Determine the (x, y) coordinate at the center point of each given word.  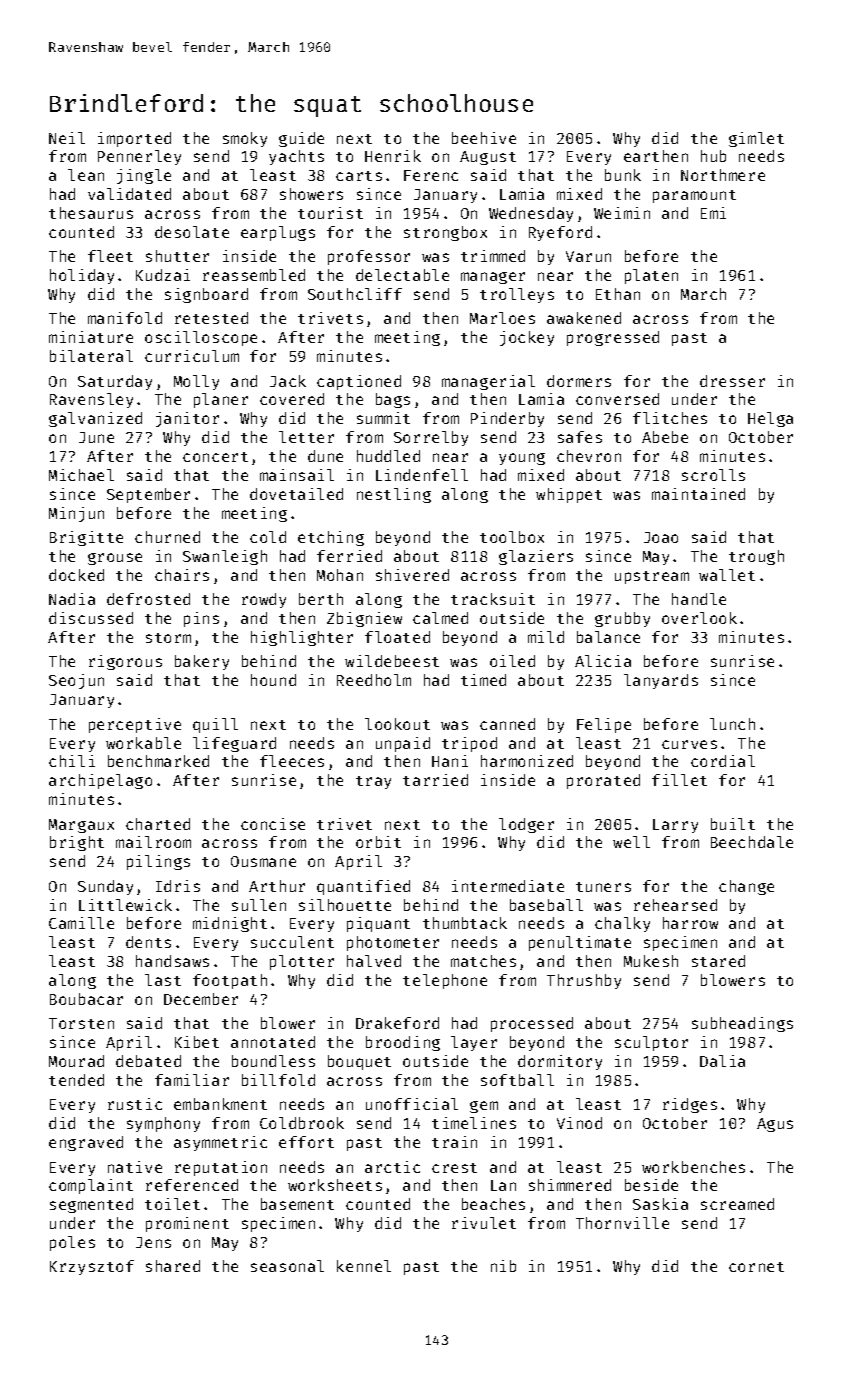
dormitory (560, 1062)
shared (173, 1266)
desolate (192, 232)
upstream (652, 577)
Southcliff (355, 294)
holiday (82, 276)
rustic (135, 1104)
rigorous (125, 662)
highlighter (302, 638)
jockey (527, 338)
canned (507, 724)
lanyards (661, 681)
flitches (670, 418)
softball (517, 1080)
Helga (770, 419)
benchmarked (158, 761)
